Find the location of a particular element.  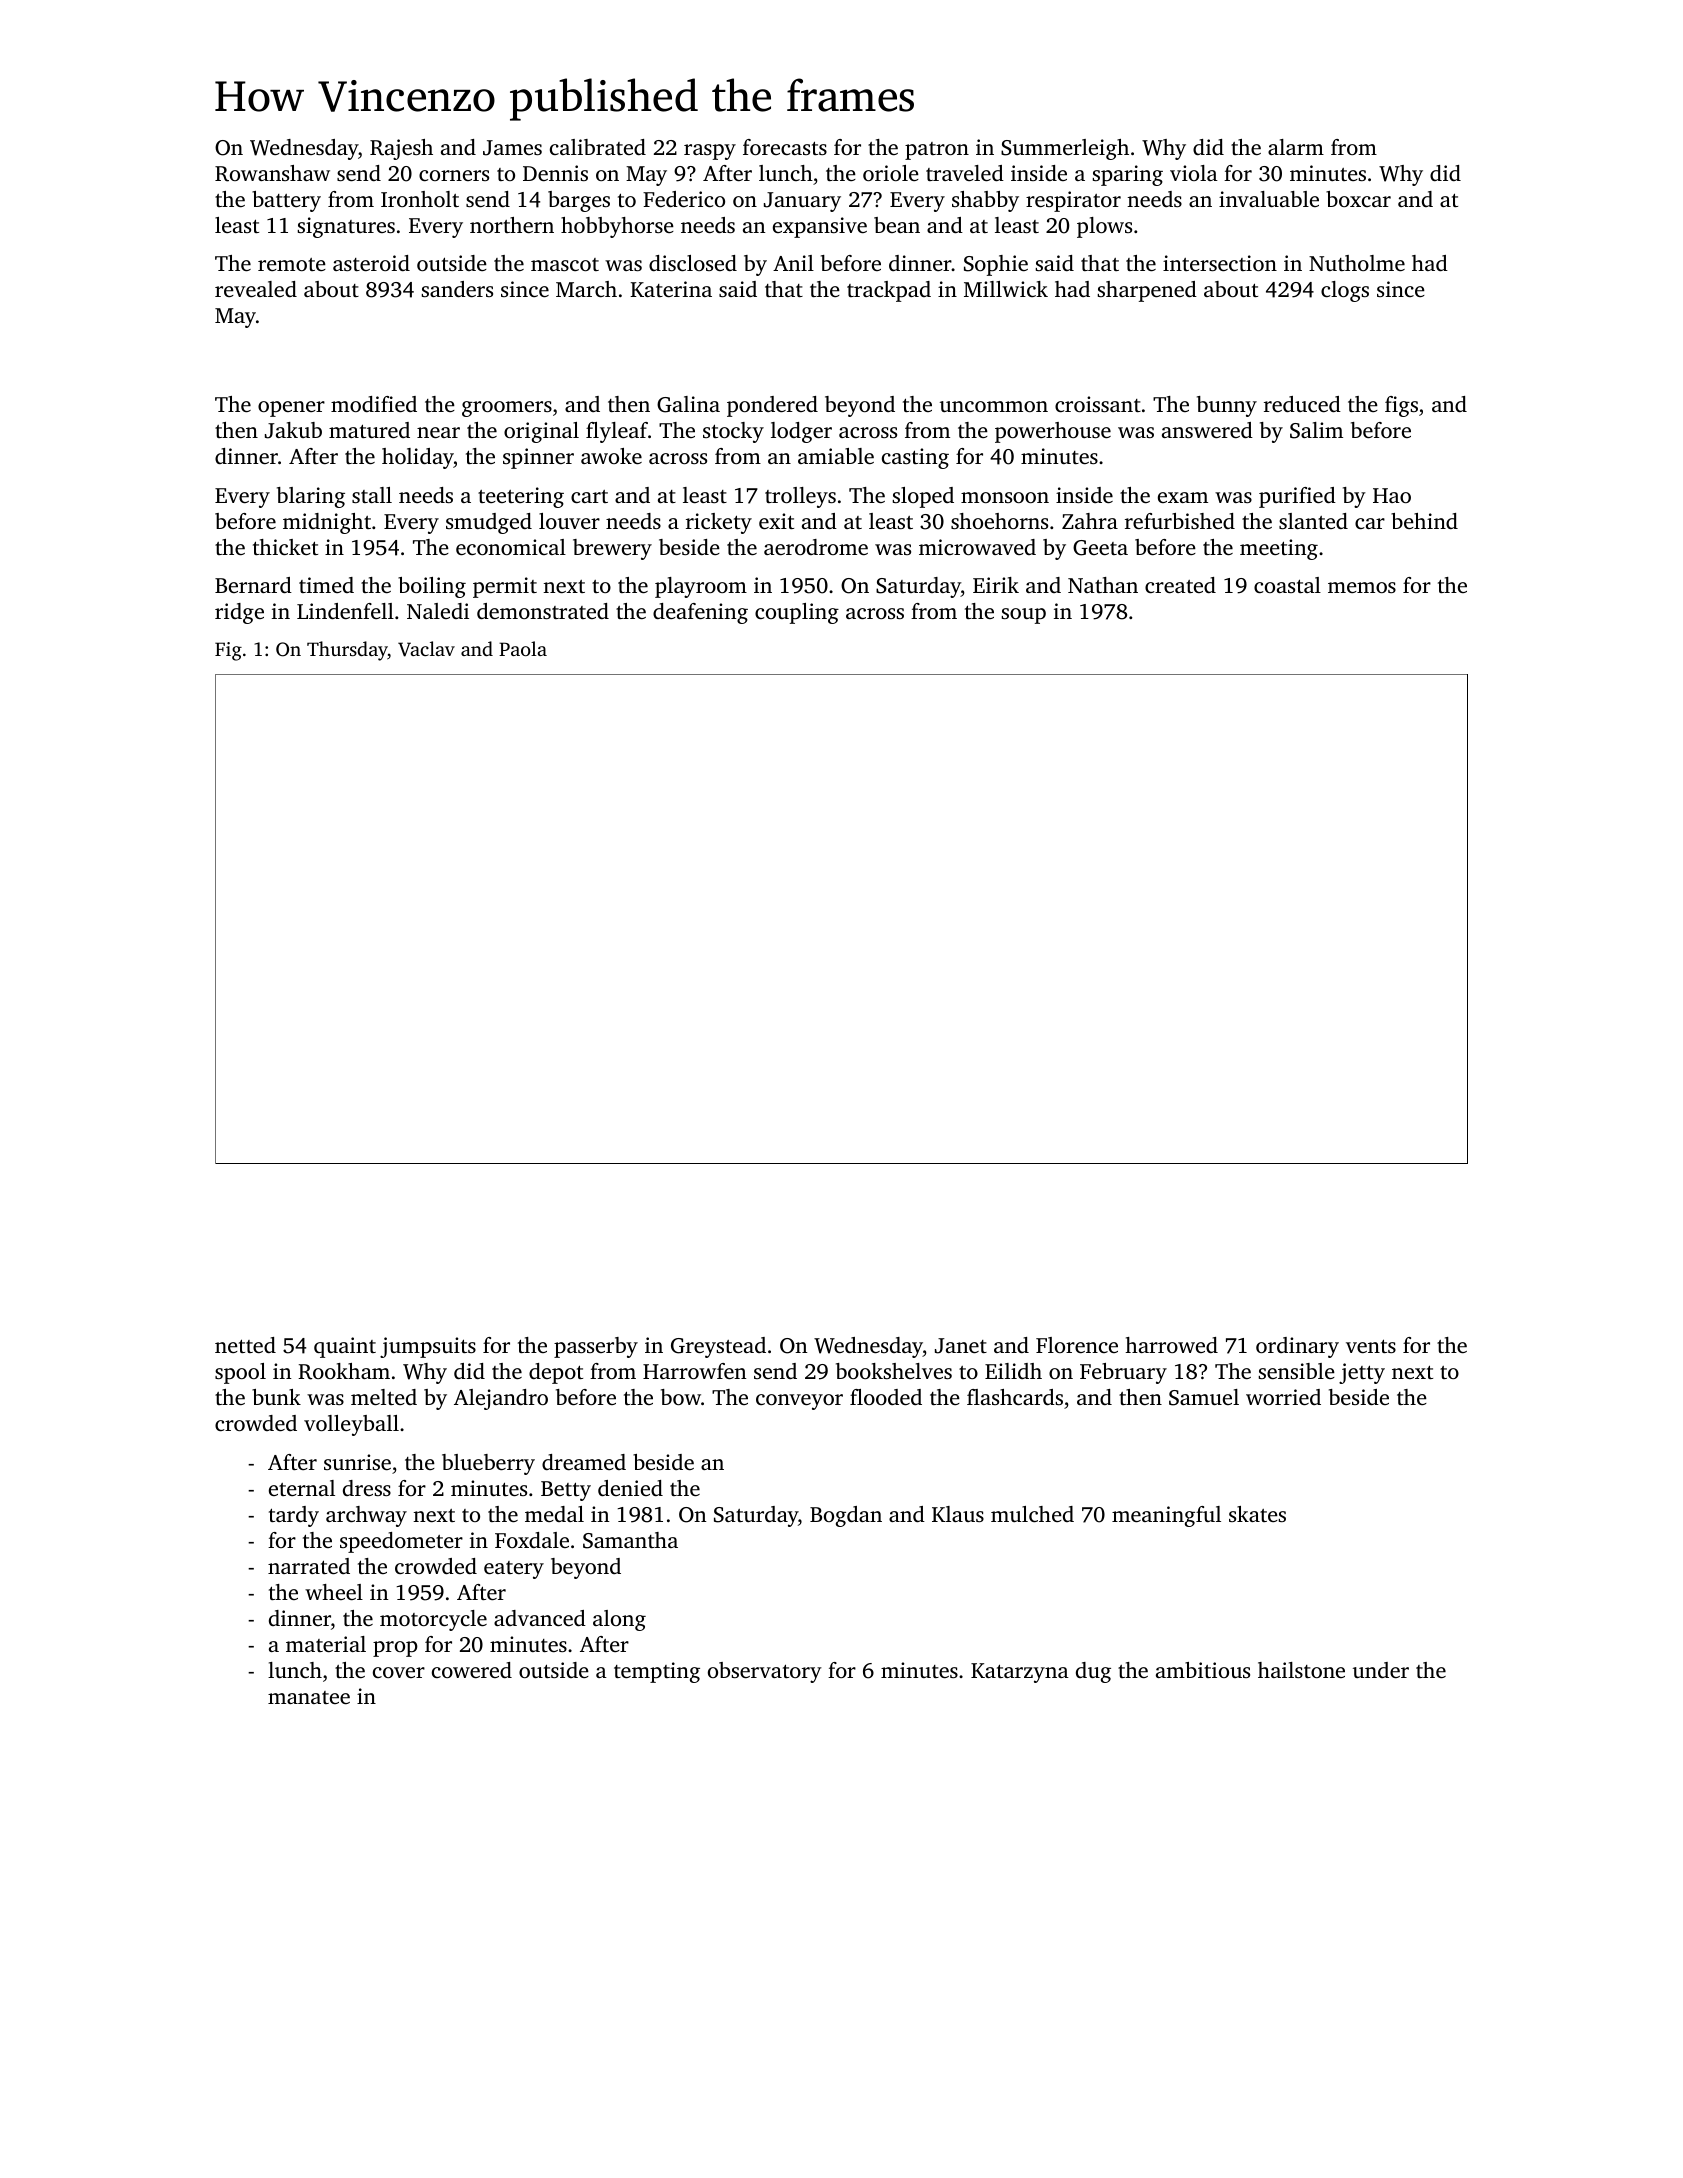

soup is located at coordinates (1023, 616).
